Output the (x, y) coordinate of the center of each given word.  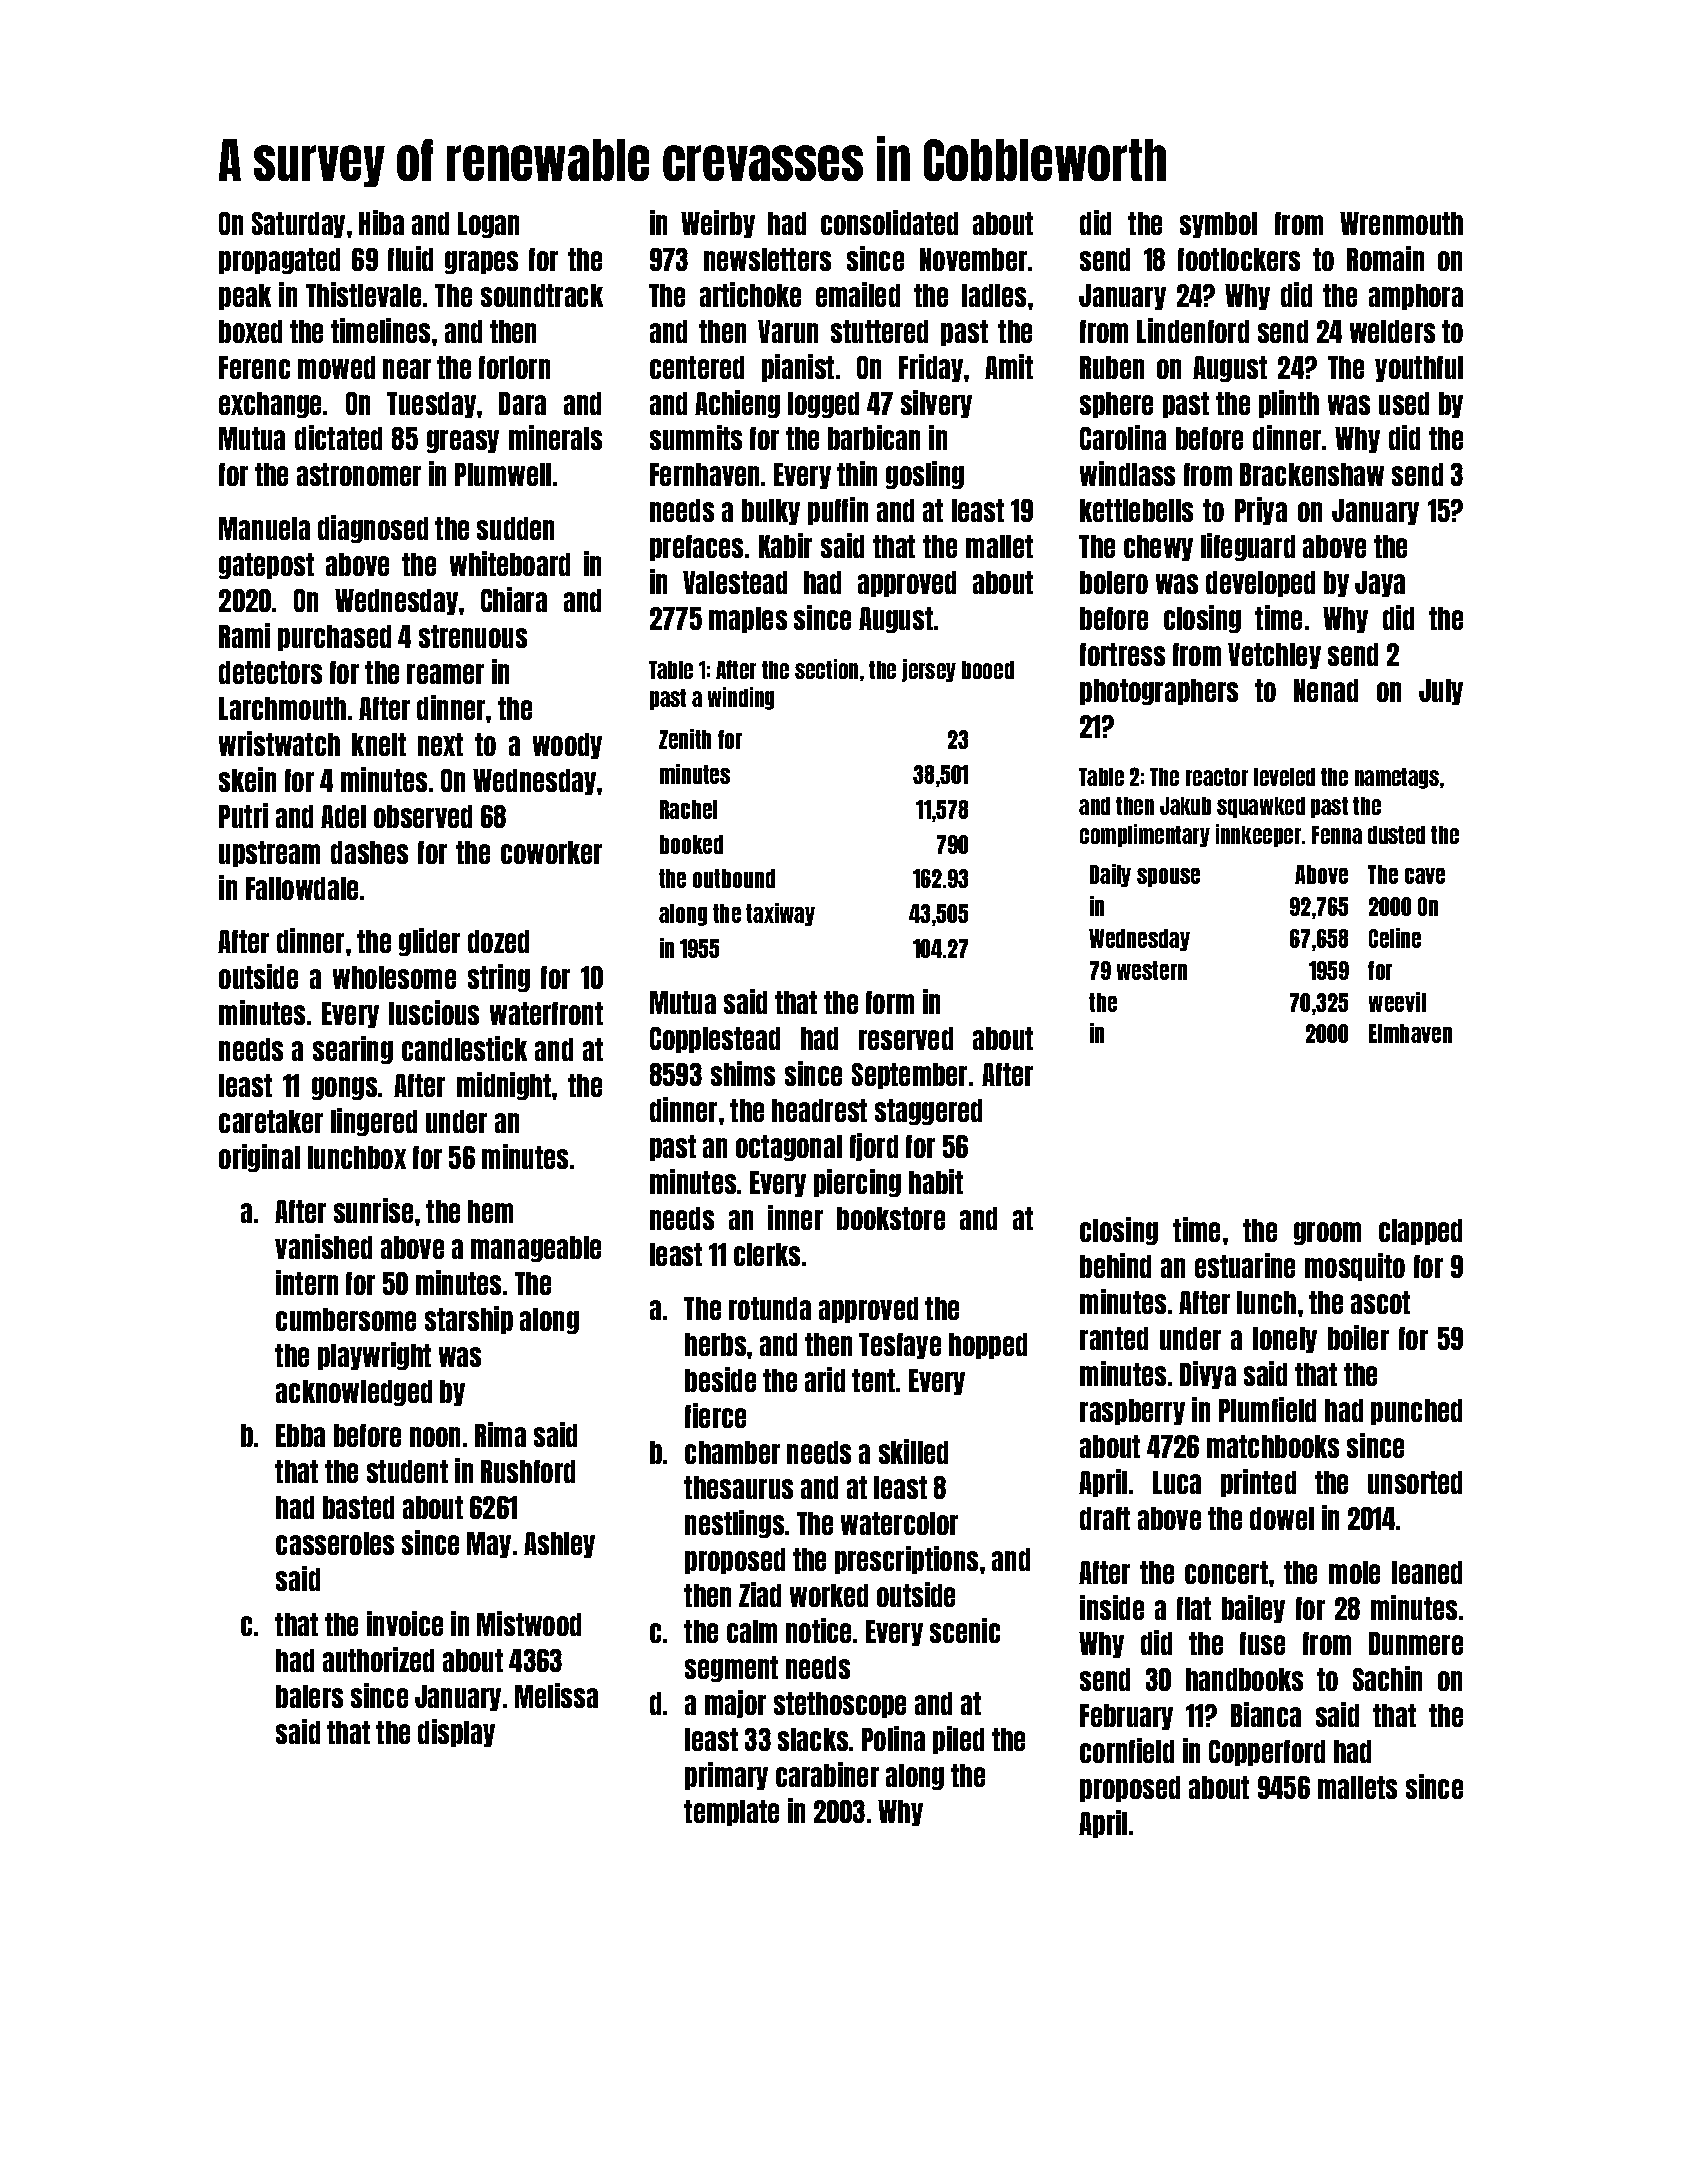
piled (958, 1740)
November (973, 259)
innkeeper (1258, 835)
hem (490, 1211)
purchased (334, 638)
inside (1112, 1607)
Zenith (685, 739)
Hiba (381, 222)
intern (307, 1282)
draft (1105, 1518)
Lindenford (1193, 330)
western (1152, 970)
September (909, 1076)
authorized (378, 1659)
